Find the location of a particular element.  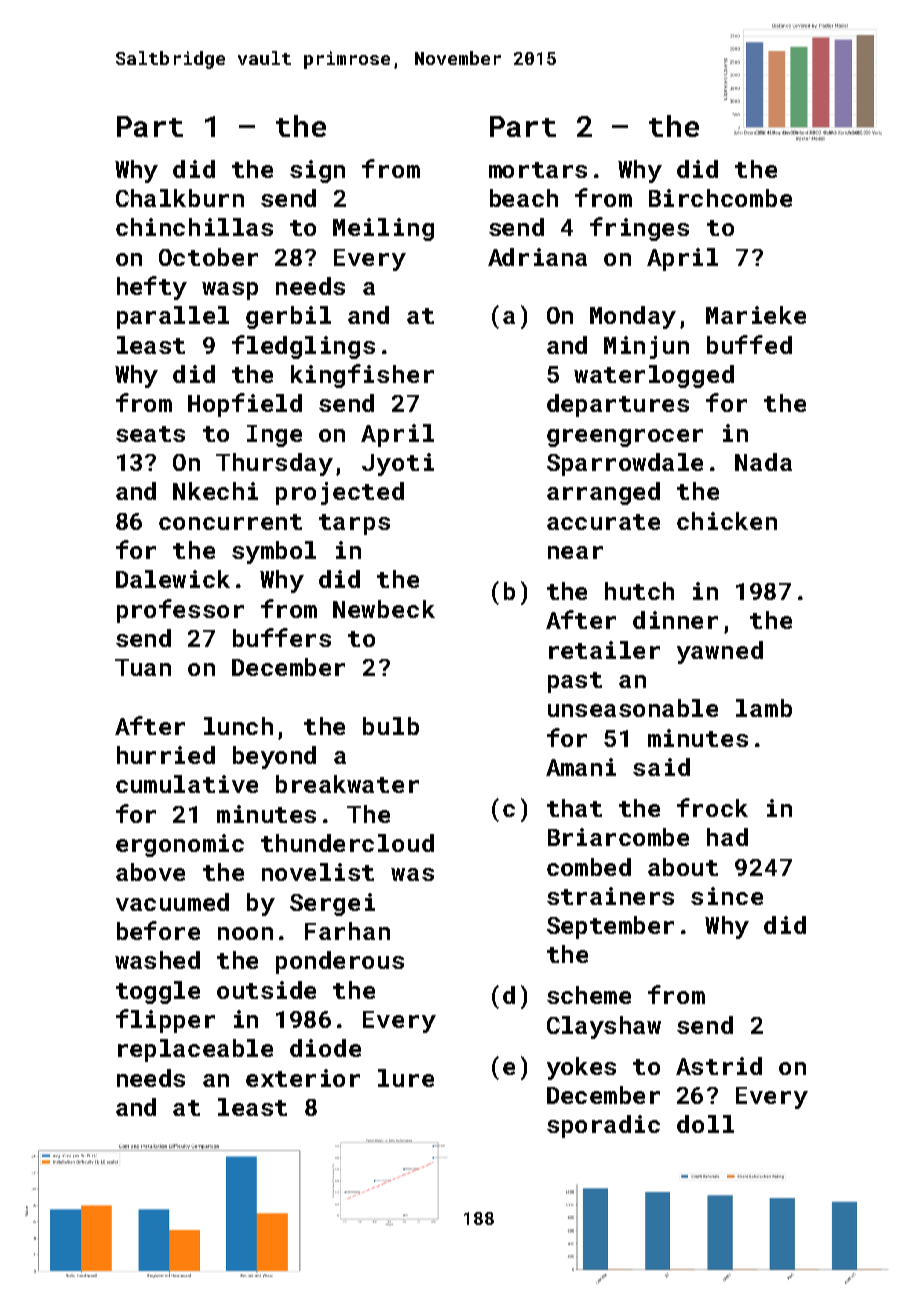

mortars is located at coordinates (538, 170).
